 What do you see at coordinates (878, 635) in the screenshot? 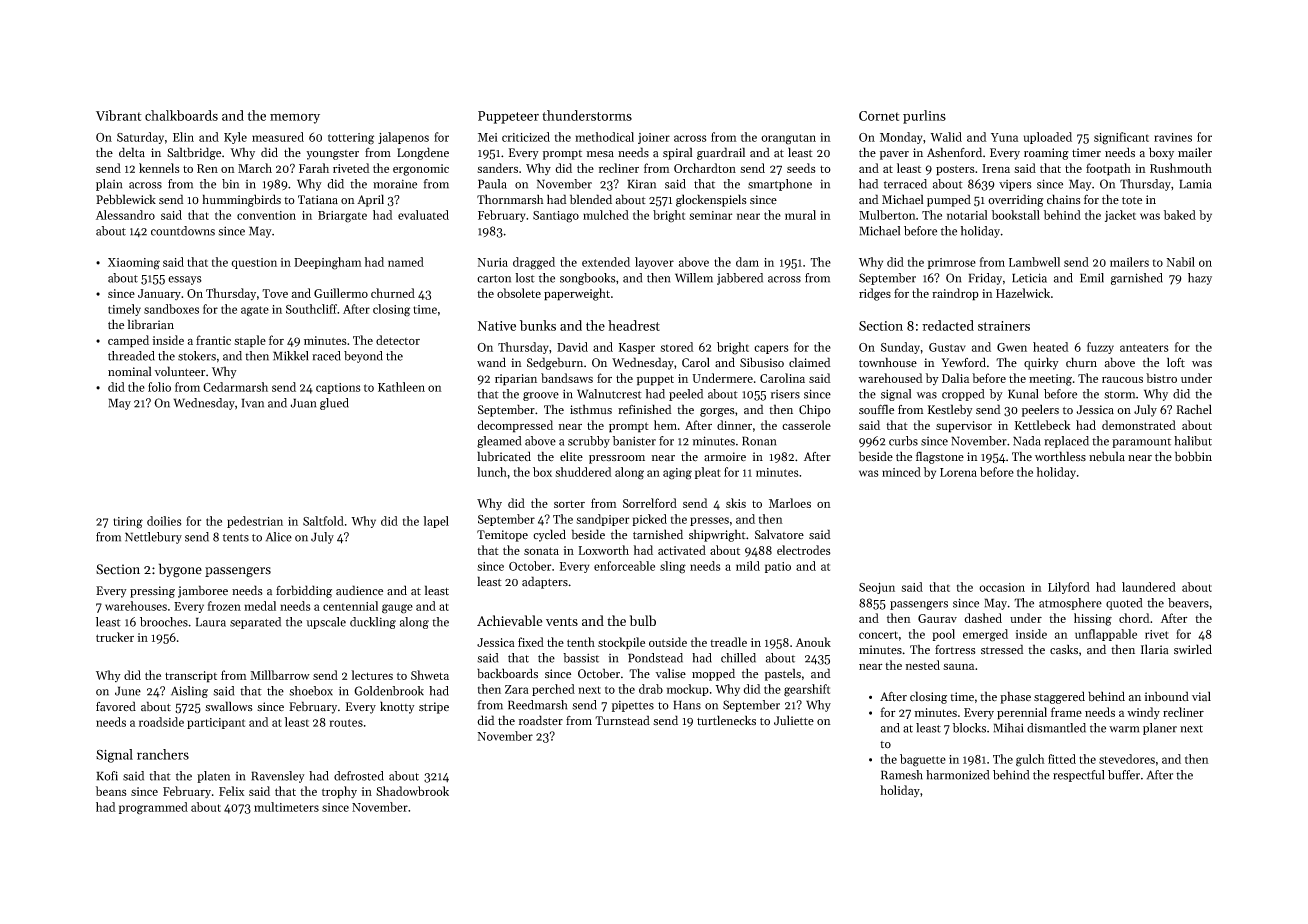
I see `concert` at bounding box center [878, 635].
